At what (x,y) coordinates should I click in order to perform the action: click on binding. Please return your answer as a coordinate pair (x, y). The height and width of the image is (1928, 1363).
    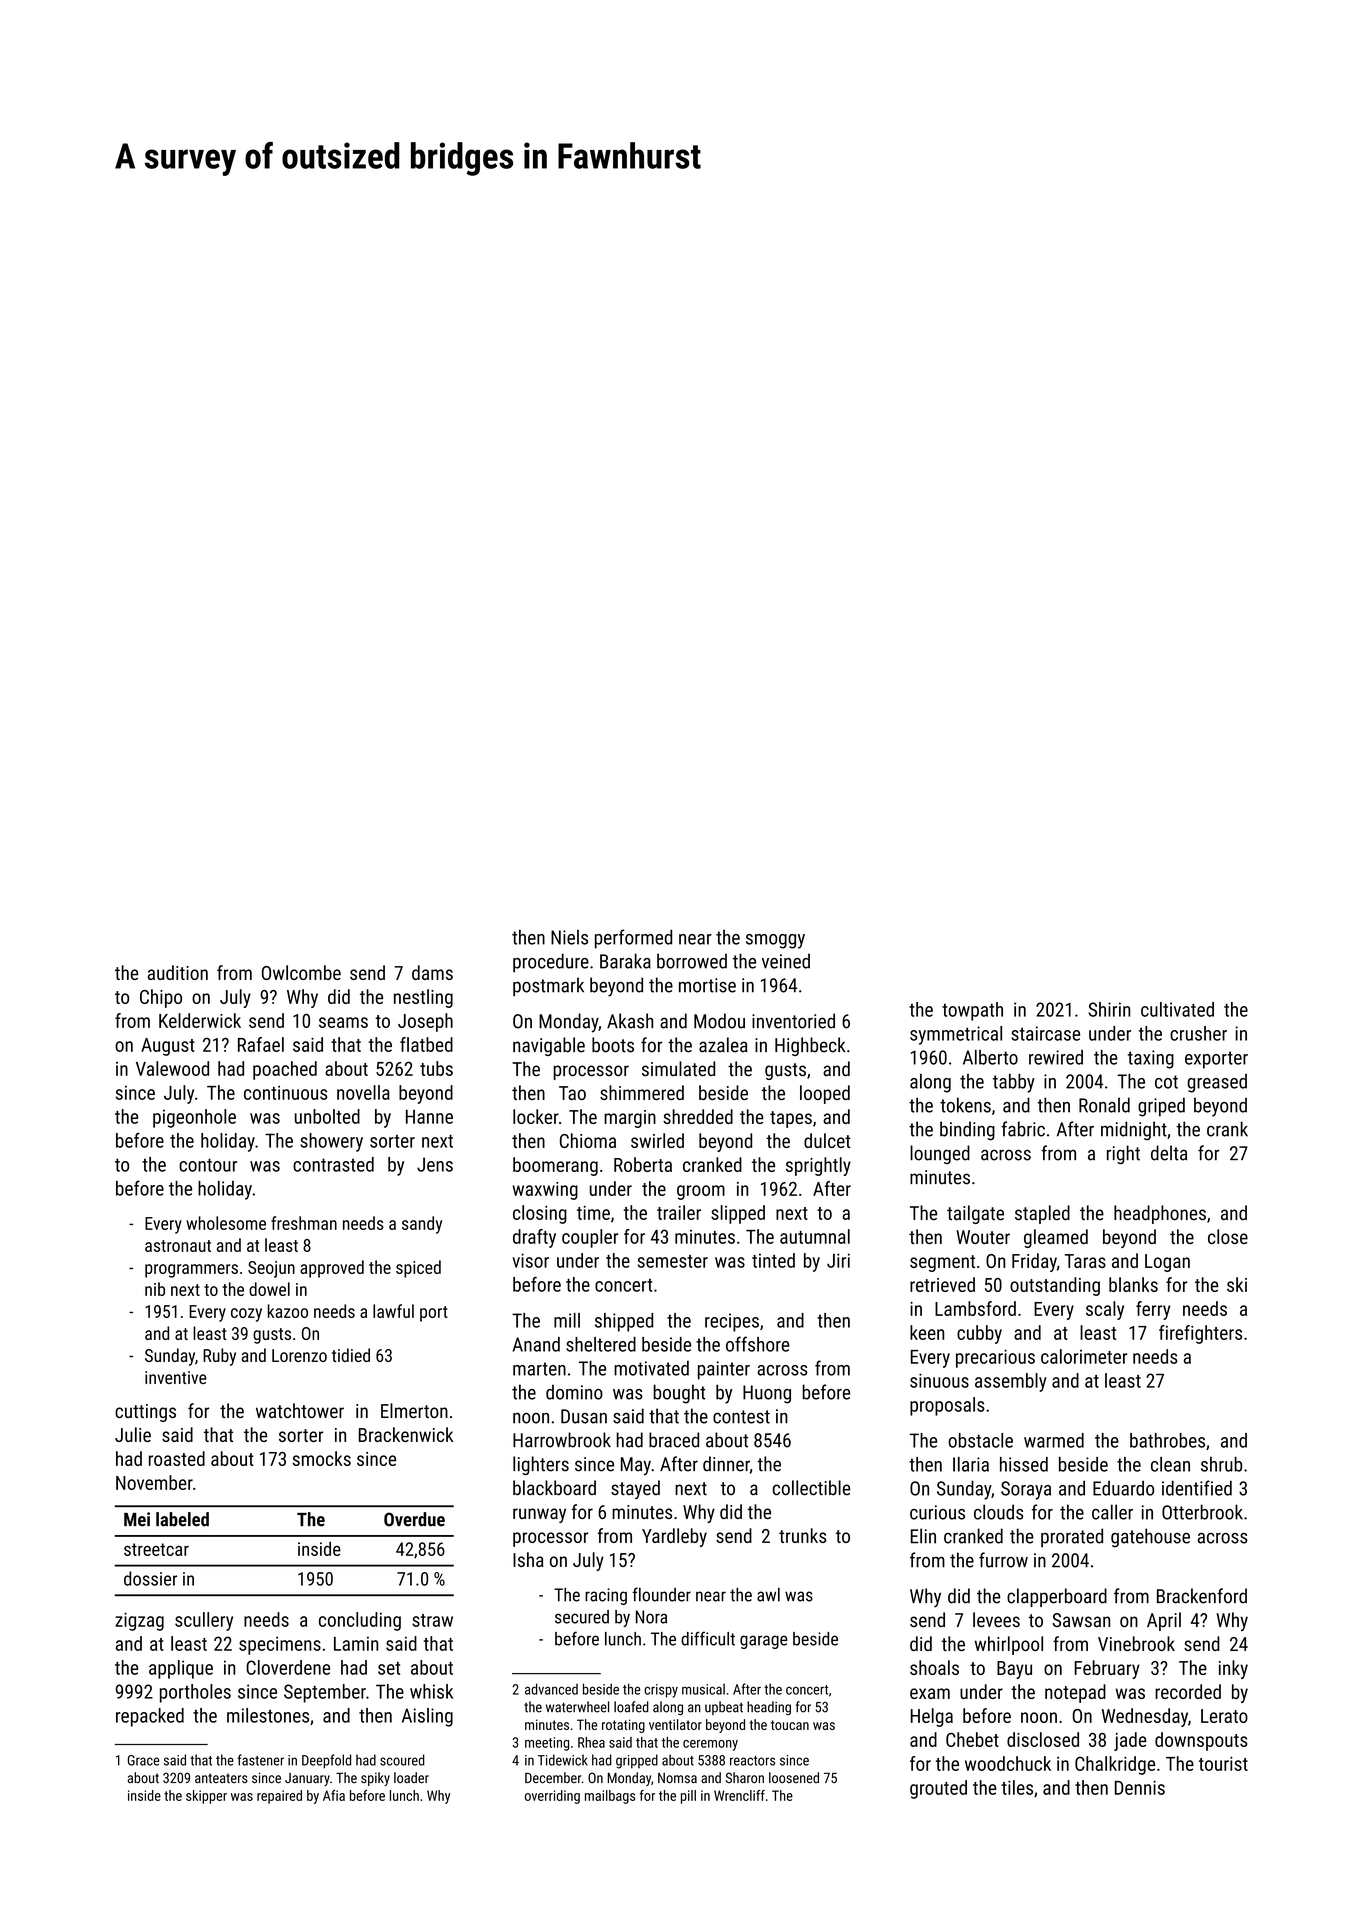
    Looking at the image, I should click on (967, 1131).
